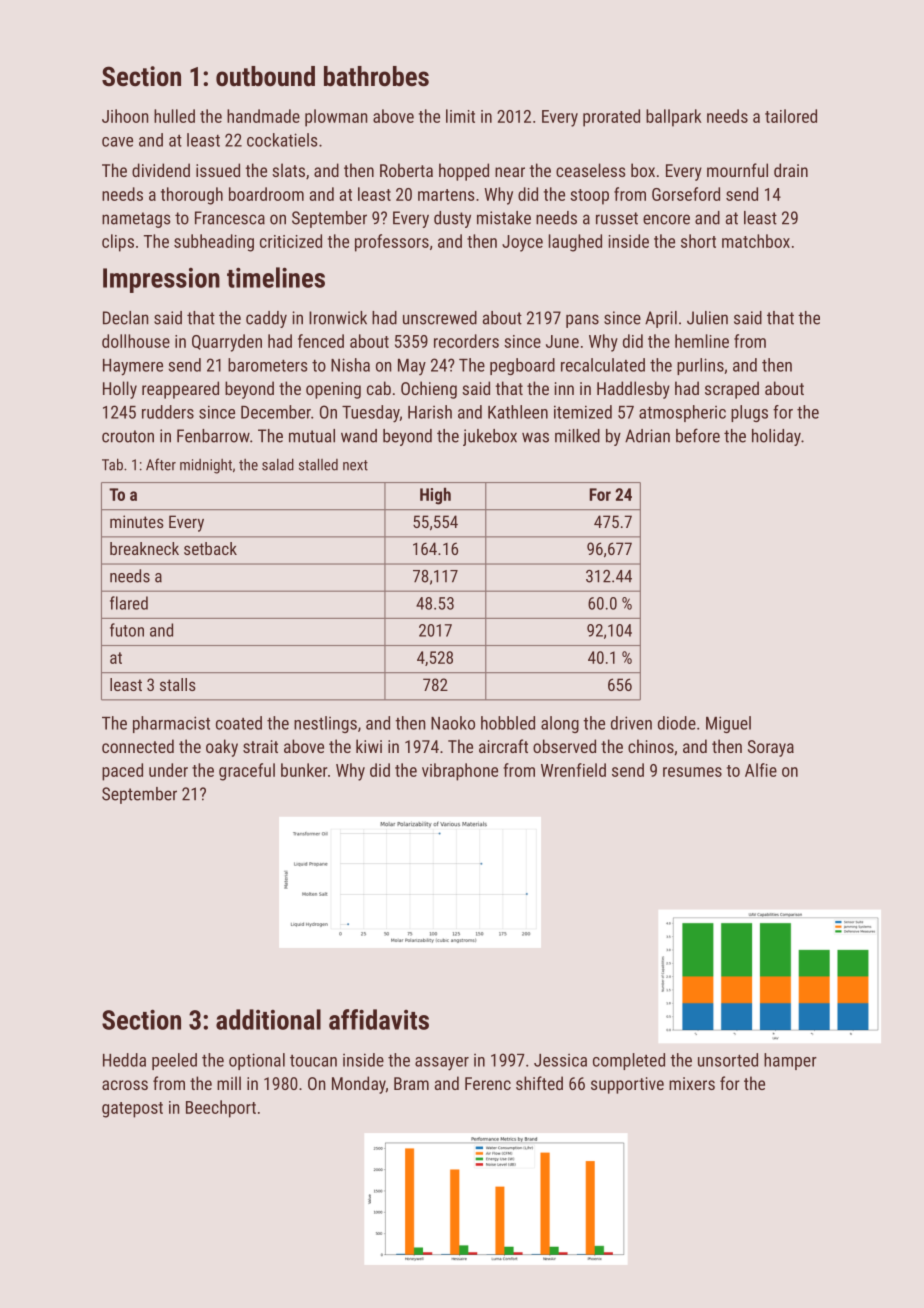 Image resolution: width=924 pixels, height=1308 pixels. Describe the element at coordinates (265, 76) in the page. I see `outbound` at that location.
